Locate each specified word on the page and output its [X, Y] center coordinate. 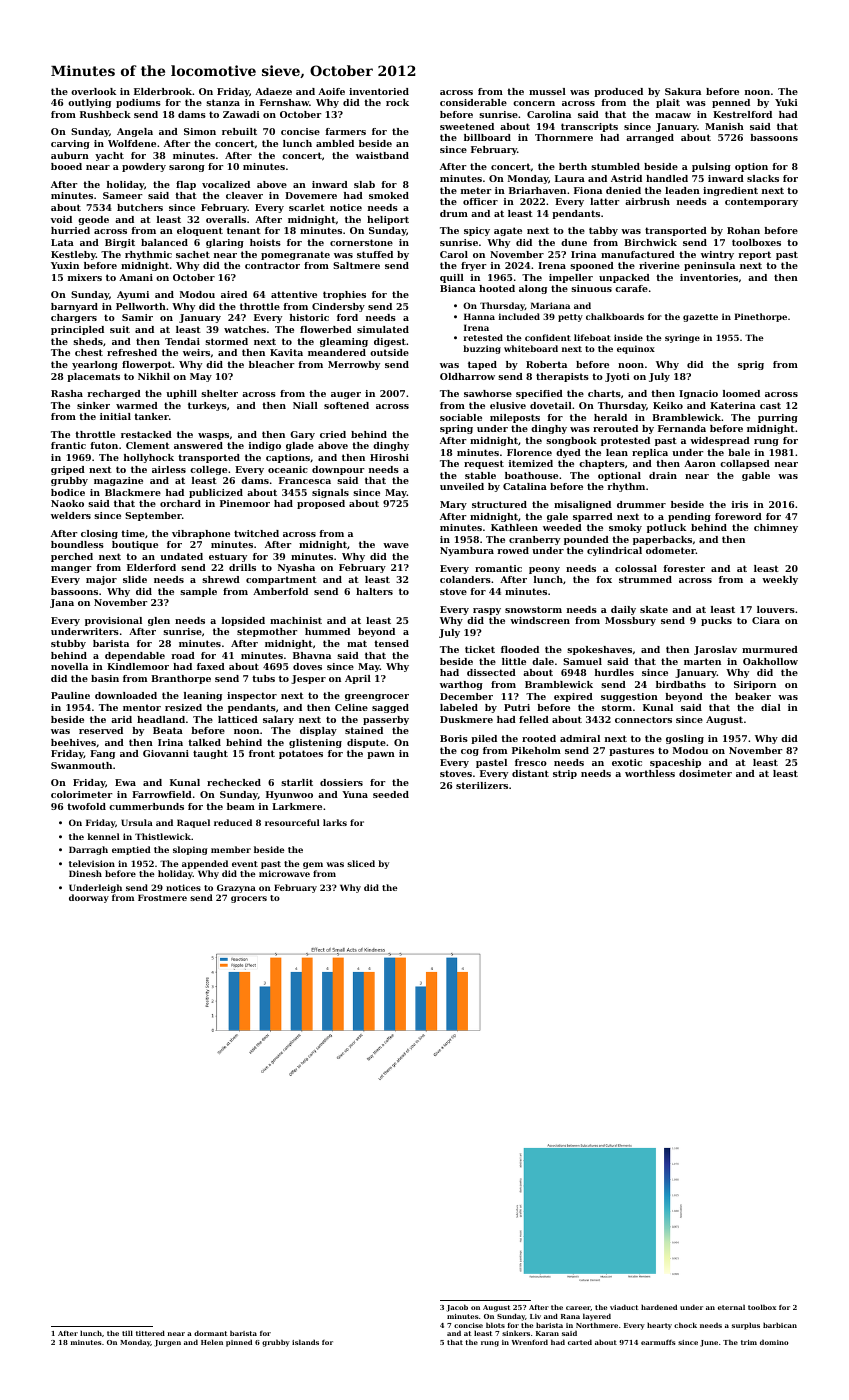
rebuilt [239, 131]
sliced [361, 863]
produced [618, 92]
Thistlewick [163, 836]
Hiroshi [389, 457]
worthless [650, 773]
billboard [487, 137]
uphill [181, 394]
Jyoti [617, 377]
